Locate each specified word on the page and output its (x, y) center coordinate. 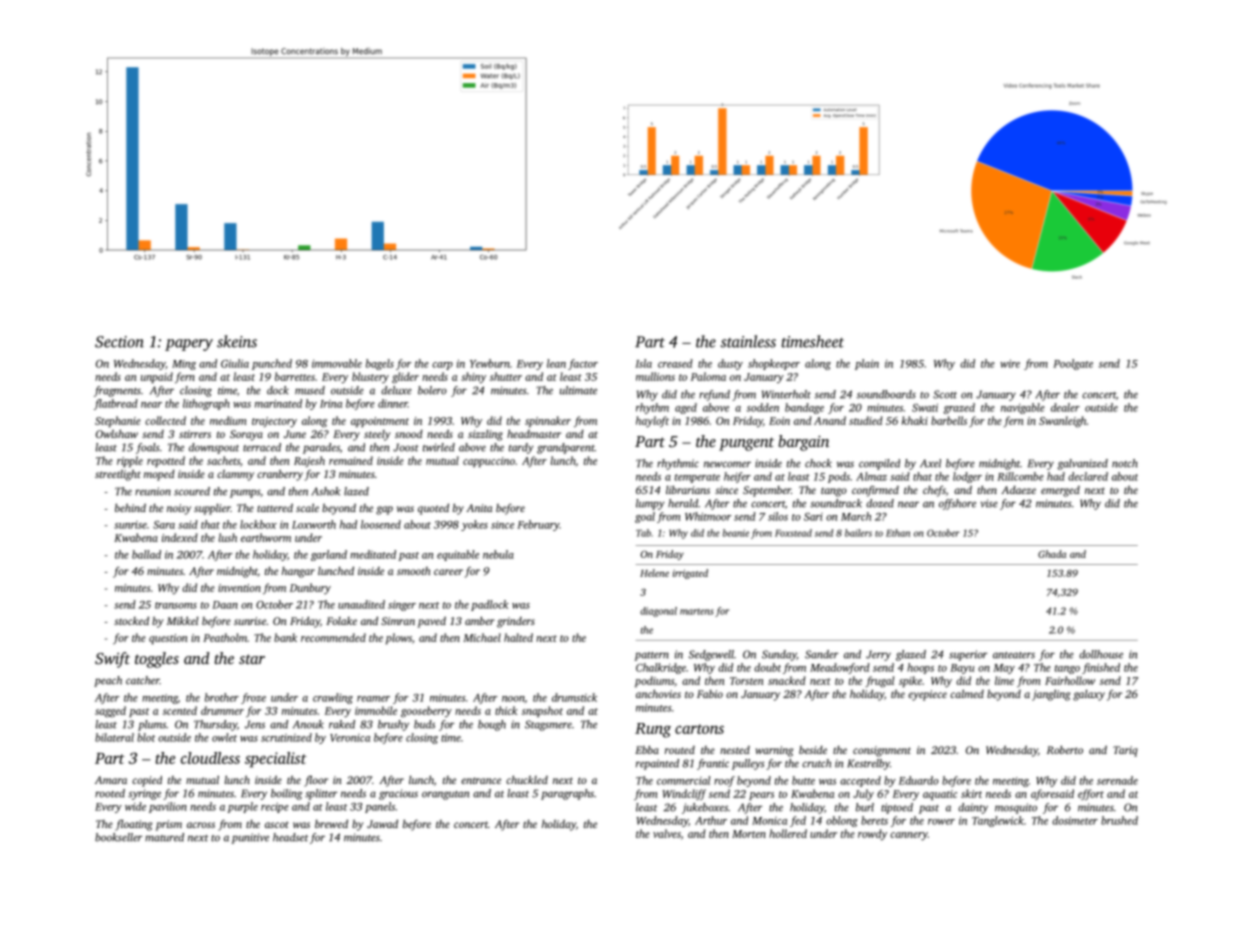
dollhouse (1101, 654)
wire (1010, 363)
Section (119, 342)
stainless (748, 341)
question (168, 639)
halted (518, 637)
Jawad (382, 823)
